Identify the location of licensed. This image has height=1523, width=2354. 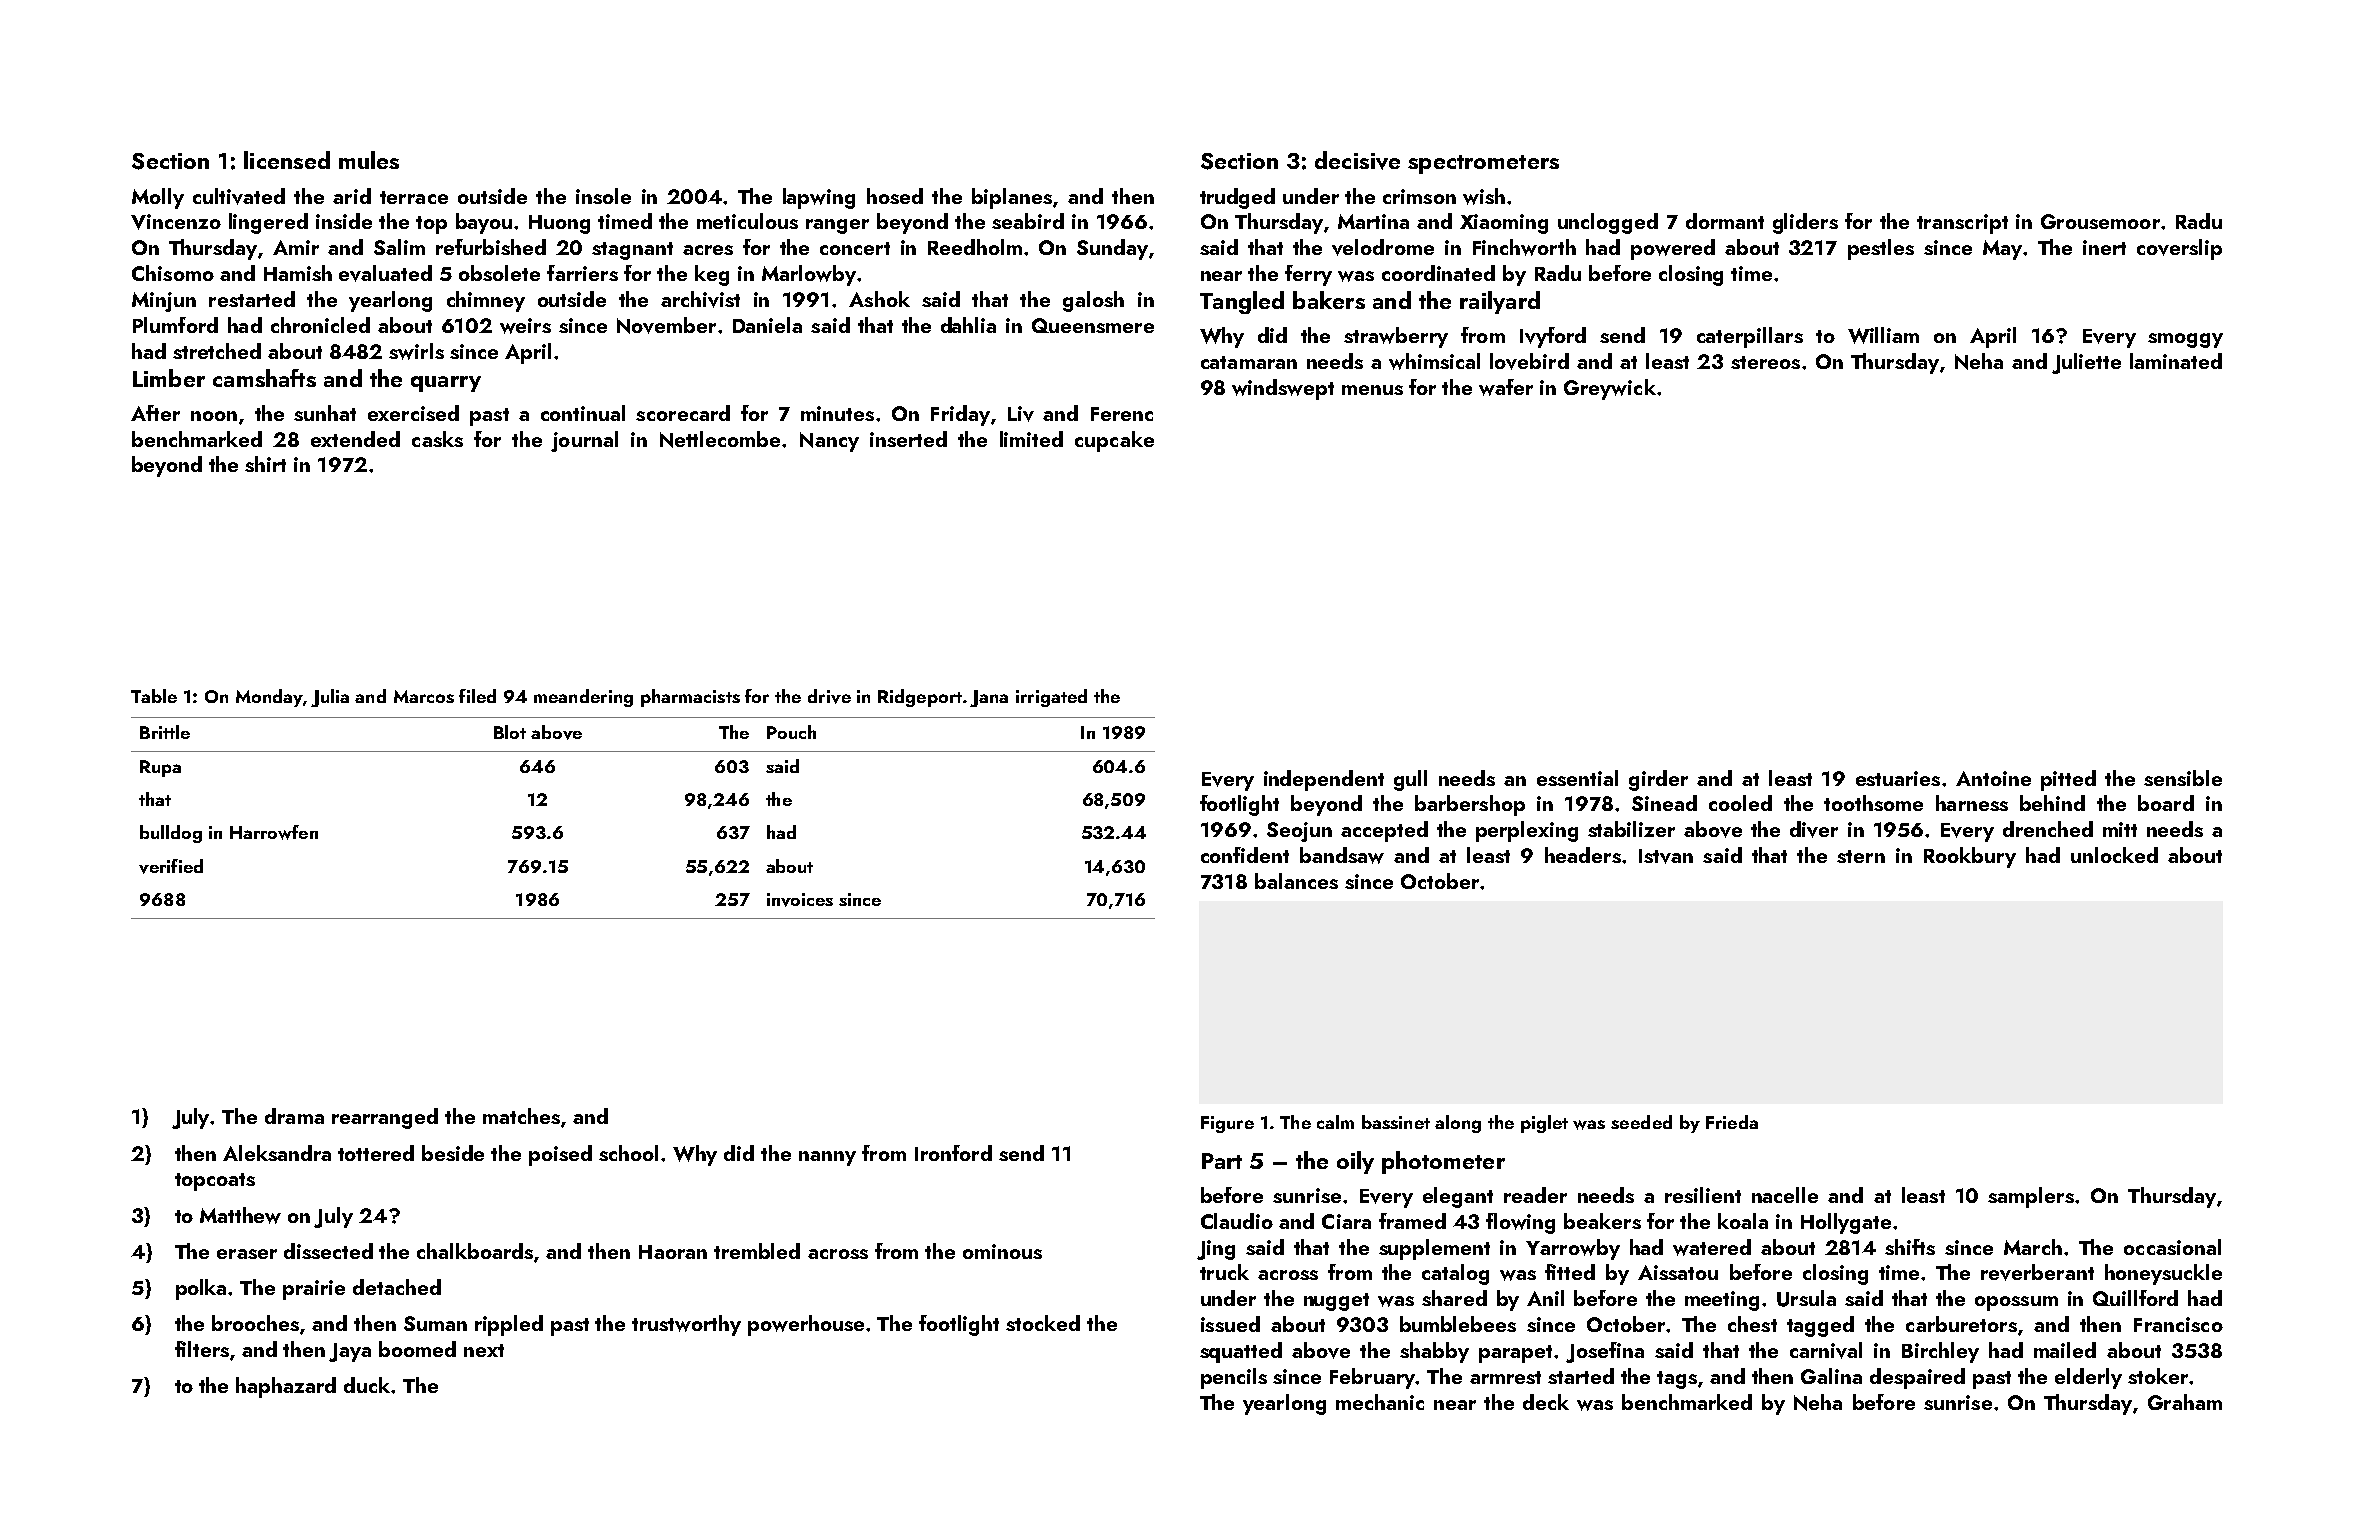
(287, 160).
